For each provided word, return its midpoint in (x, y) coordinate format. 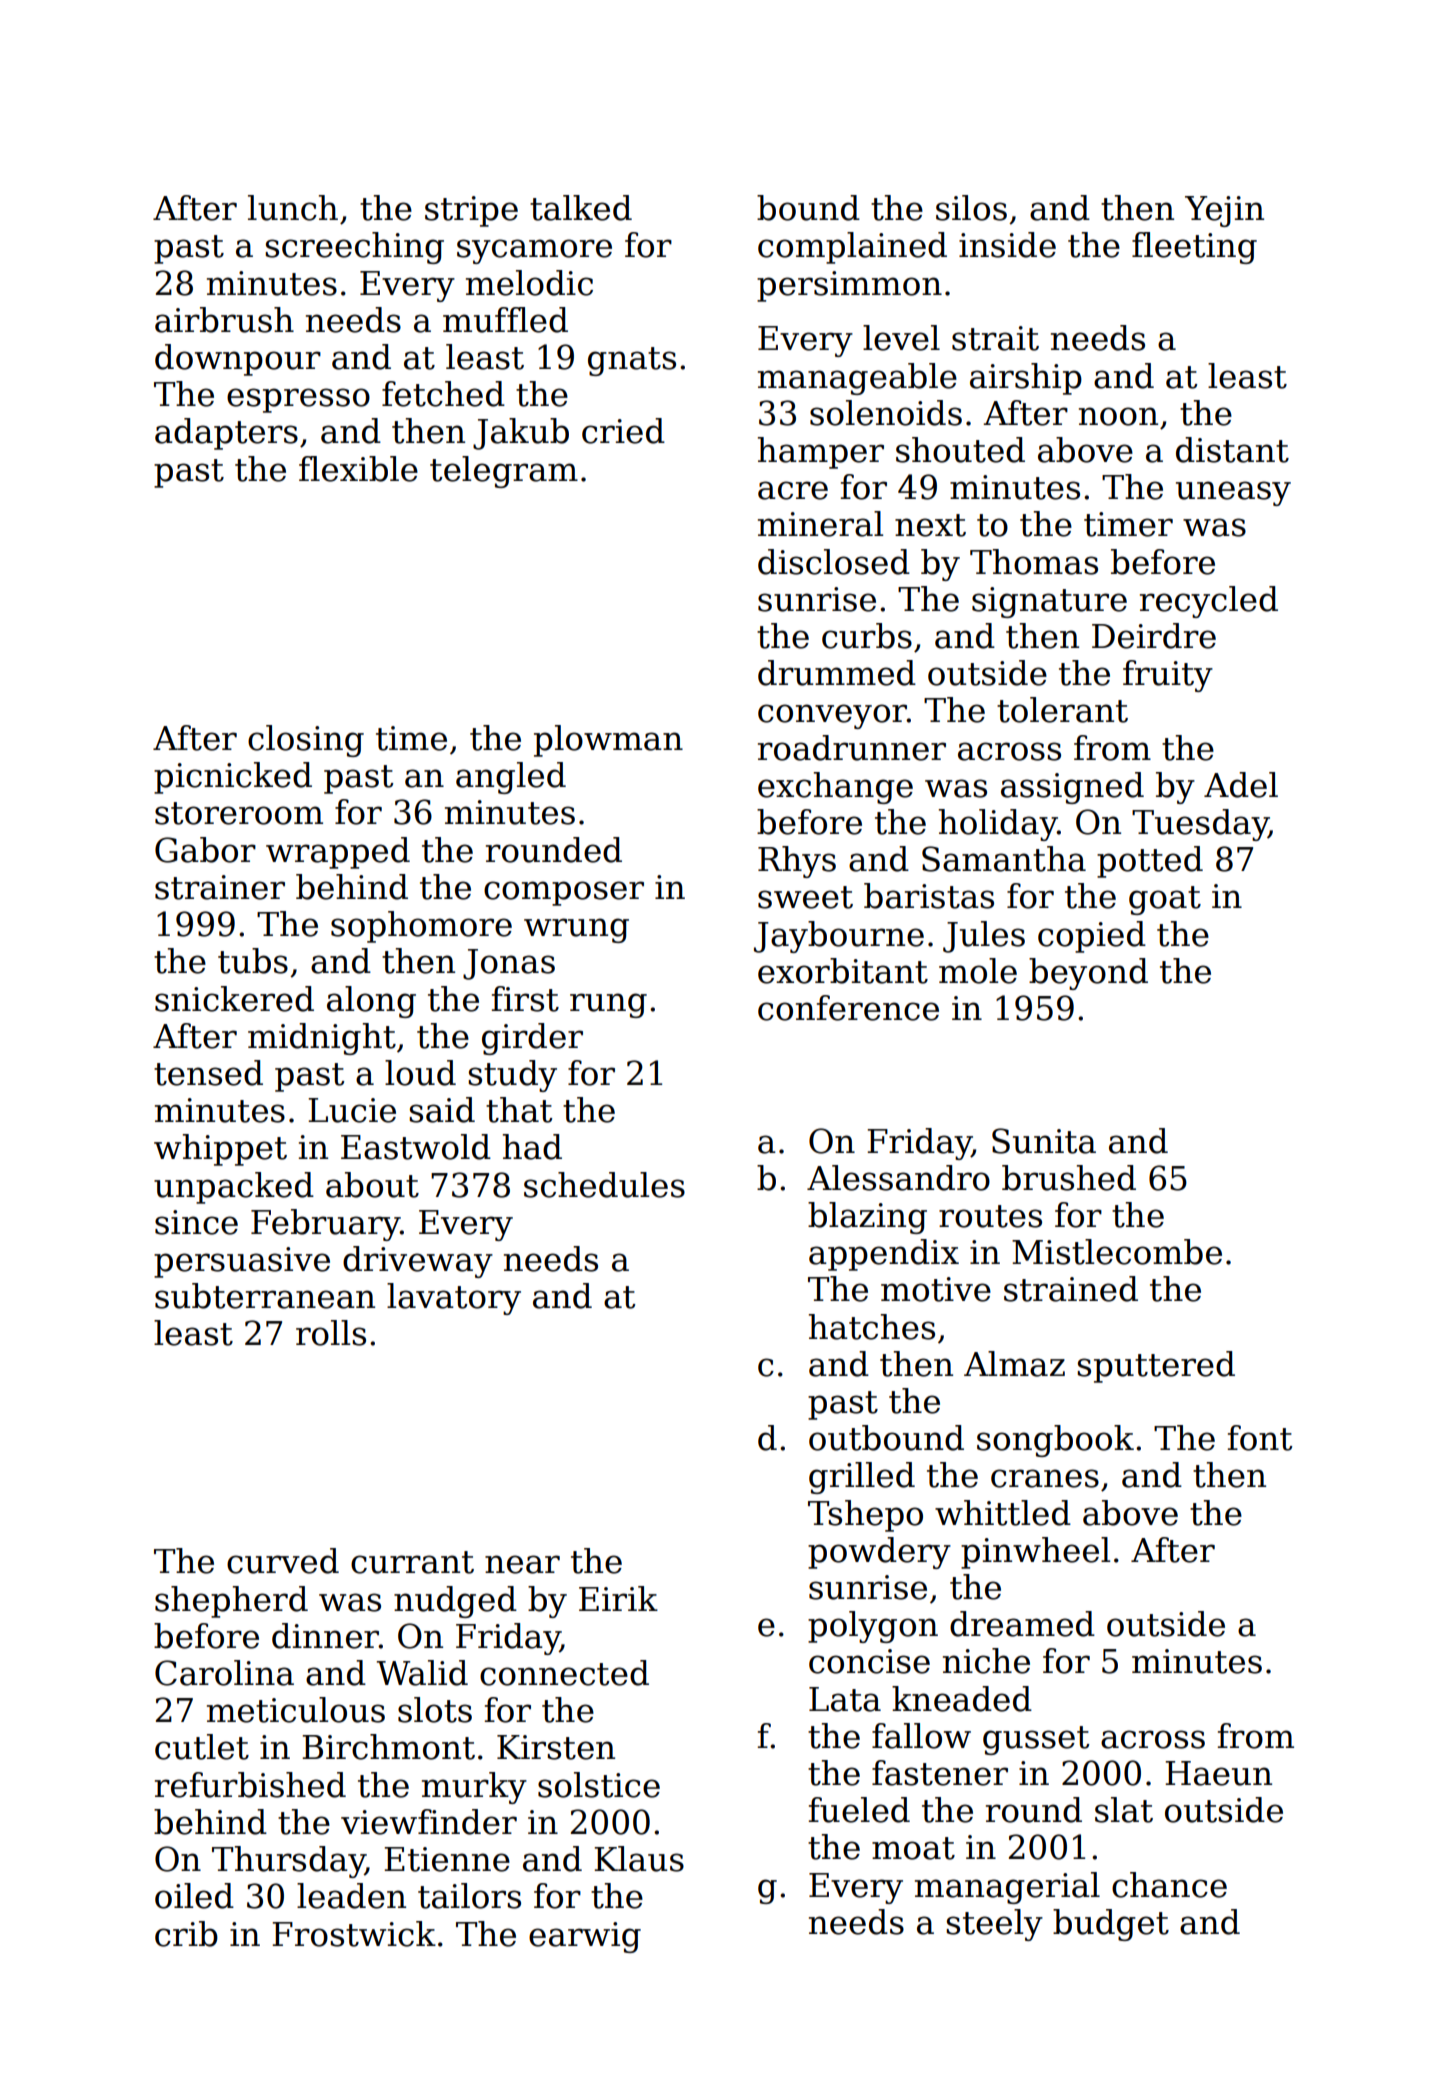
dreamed (1022, 1624)
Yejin (1224, 211)
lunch (293, 208)
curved (283, 1561)
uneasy (1233, 493)
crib (186, 1934)
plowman (608, 741)
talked (581, 208)
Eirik (618, 1598)
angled (511, 778)
